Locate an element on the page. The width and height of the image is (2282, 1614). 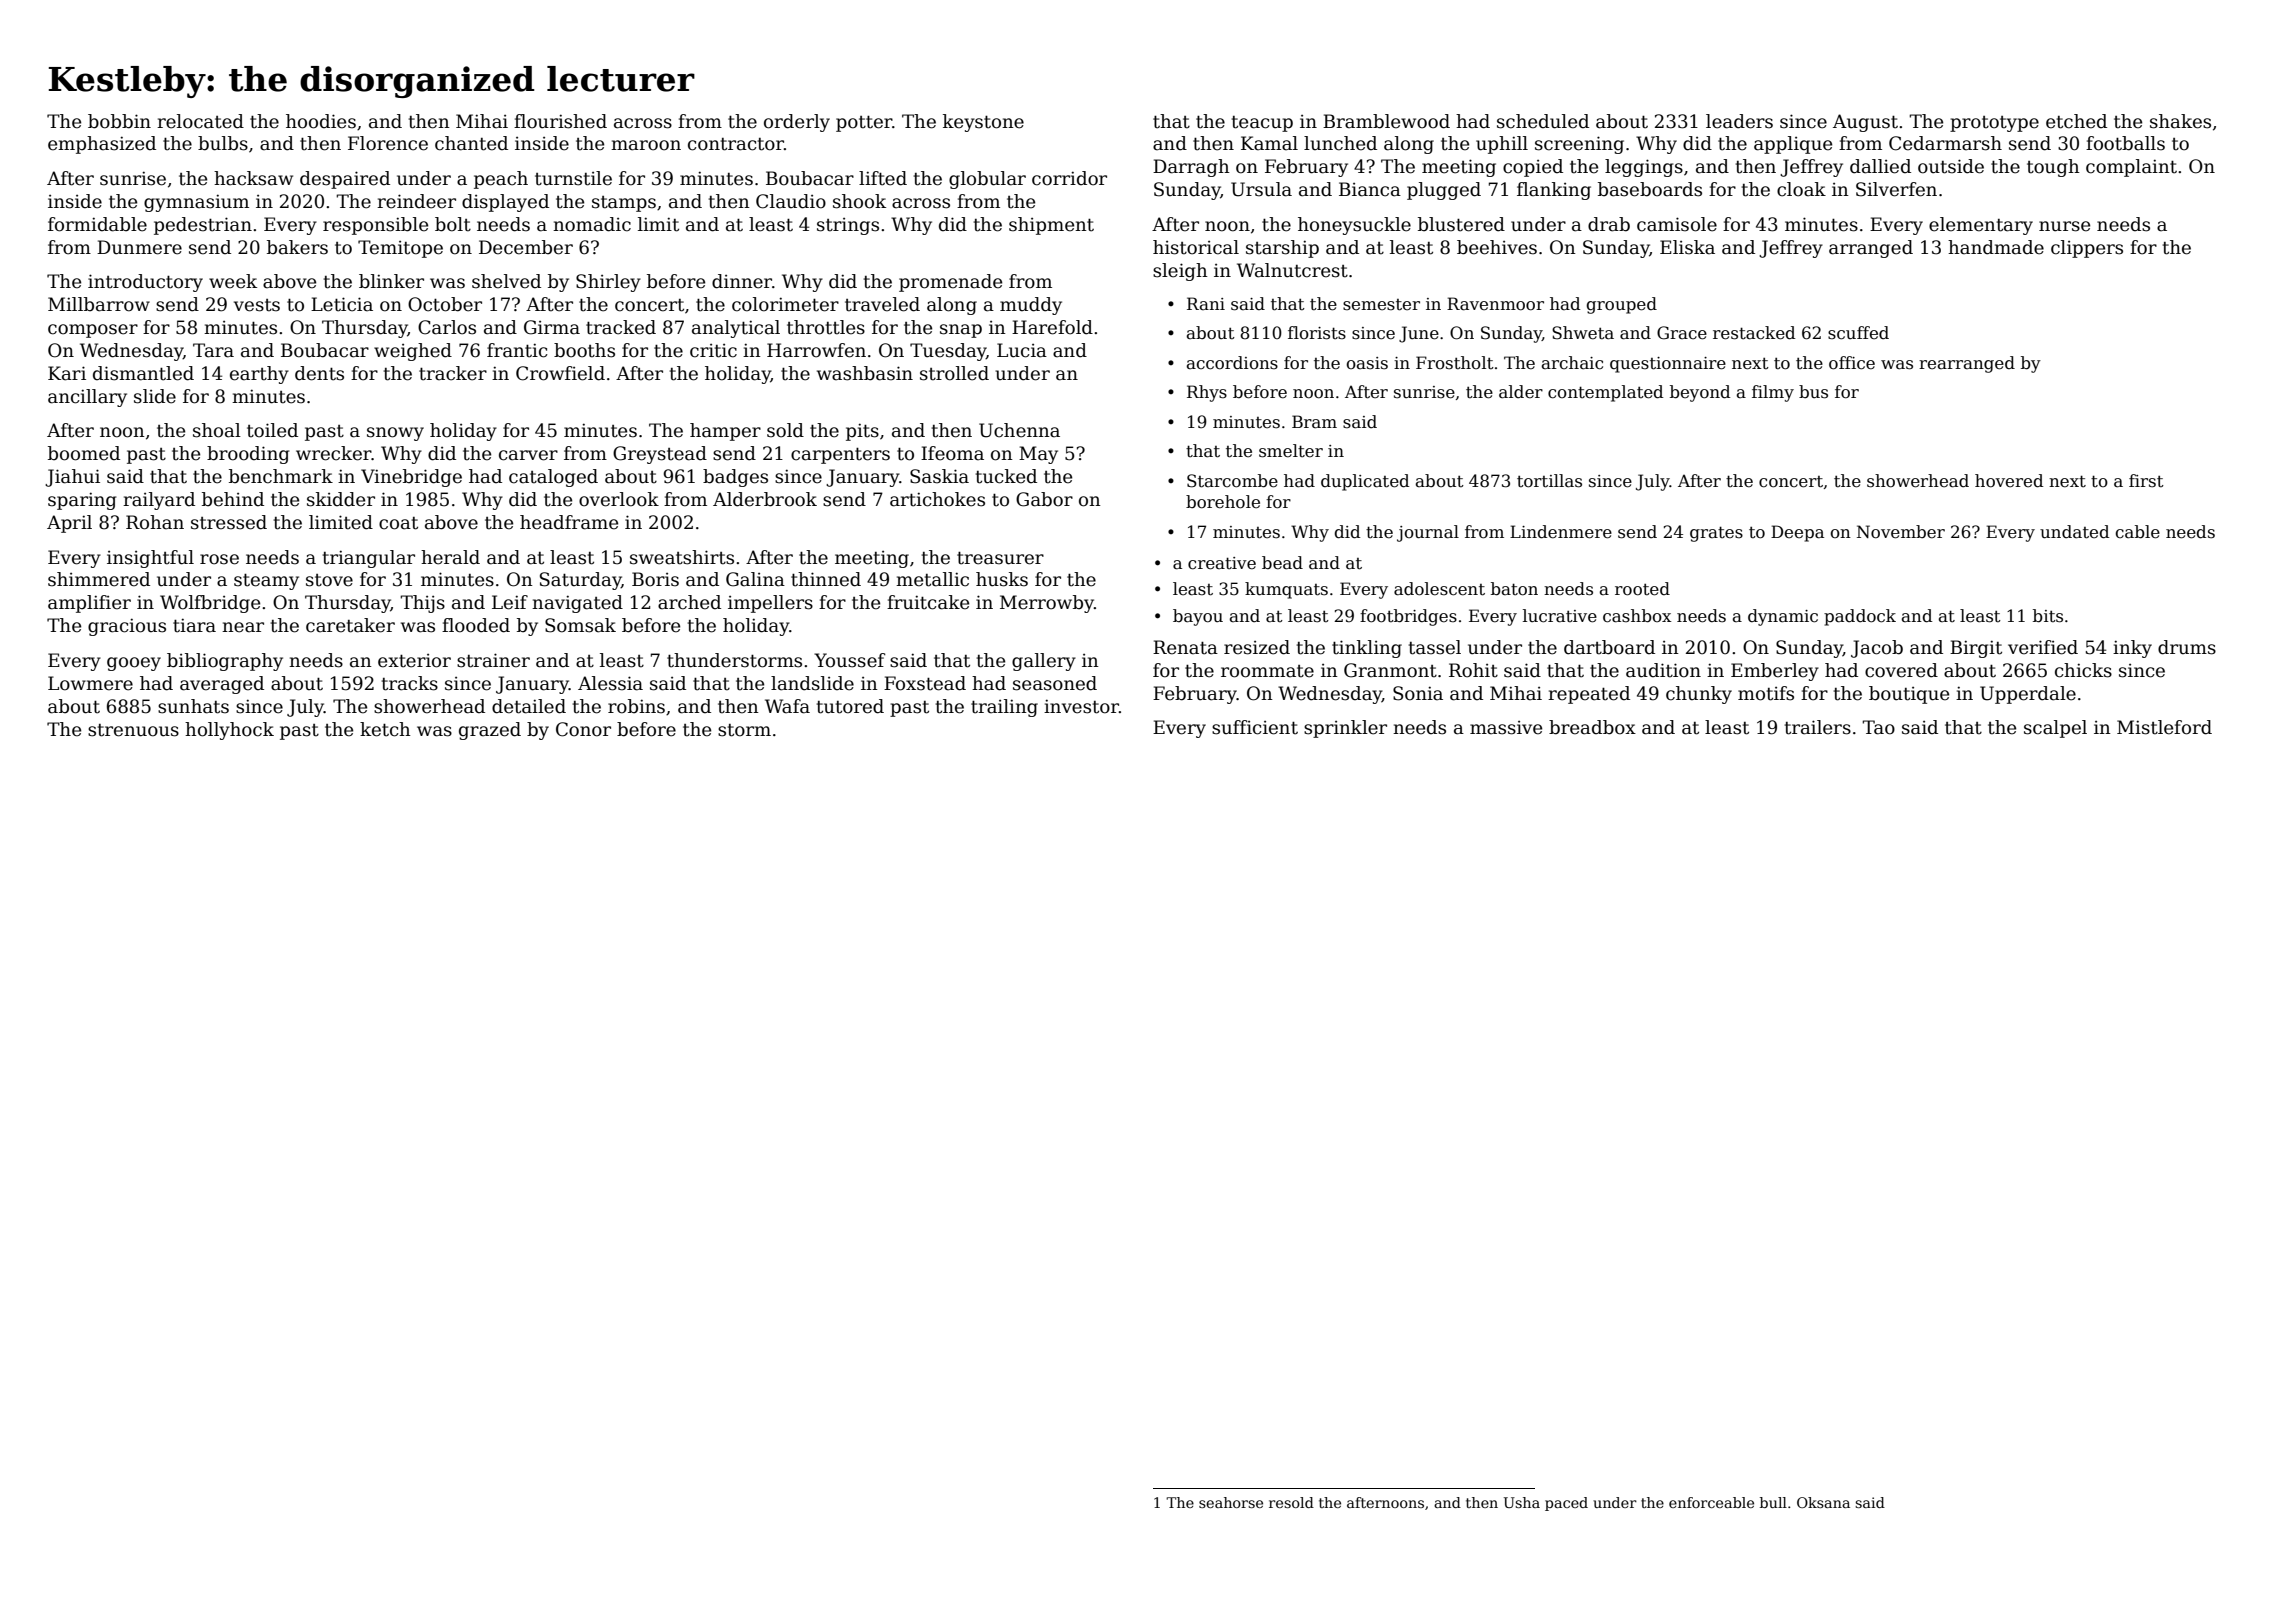
Usha is located at coordinates (1522, 1502).
